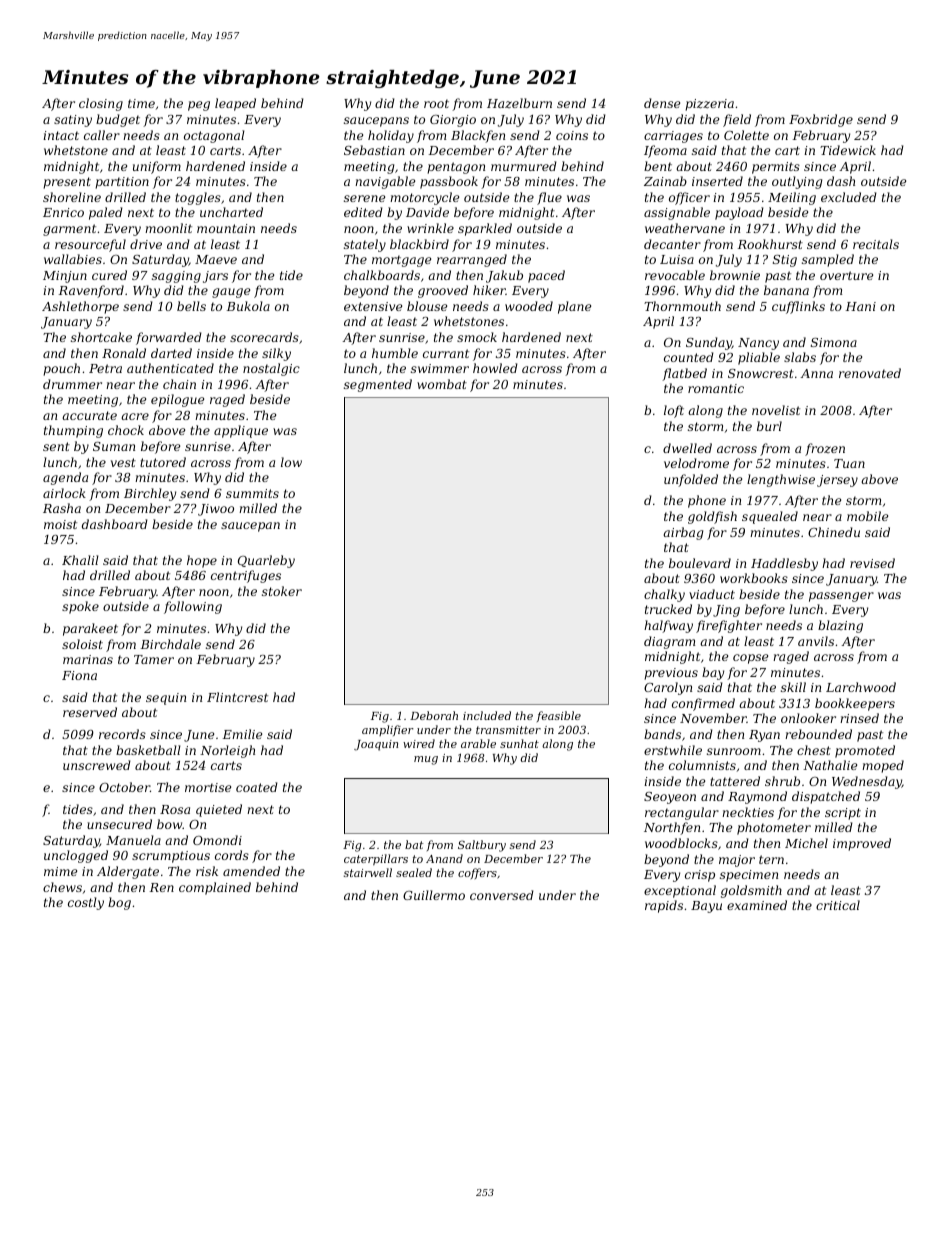  I want to click on uniform, so click(157, 167).
